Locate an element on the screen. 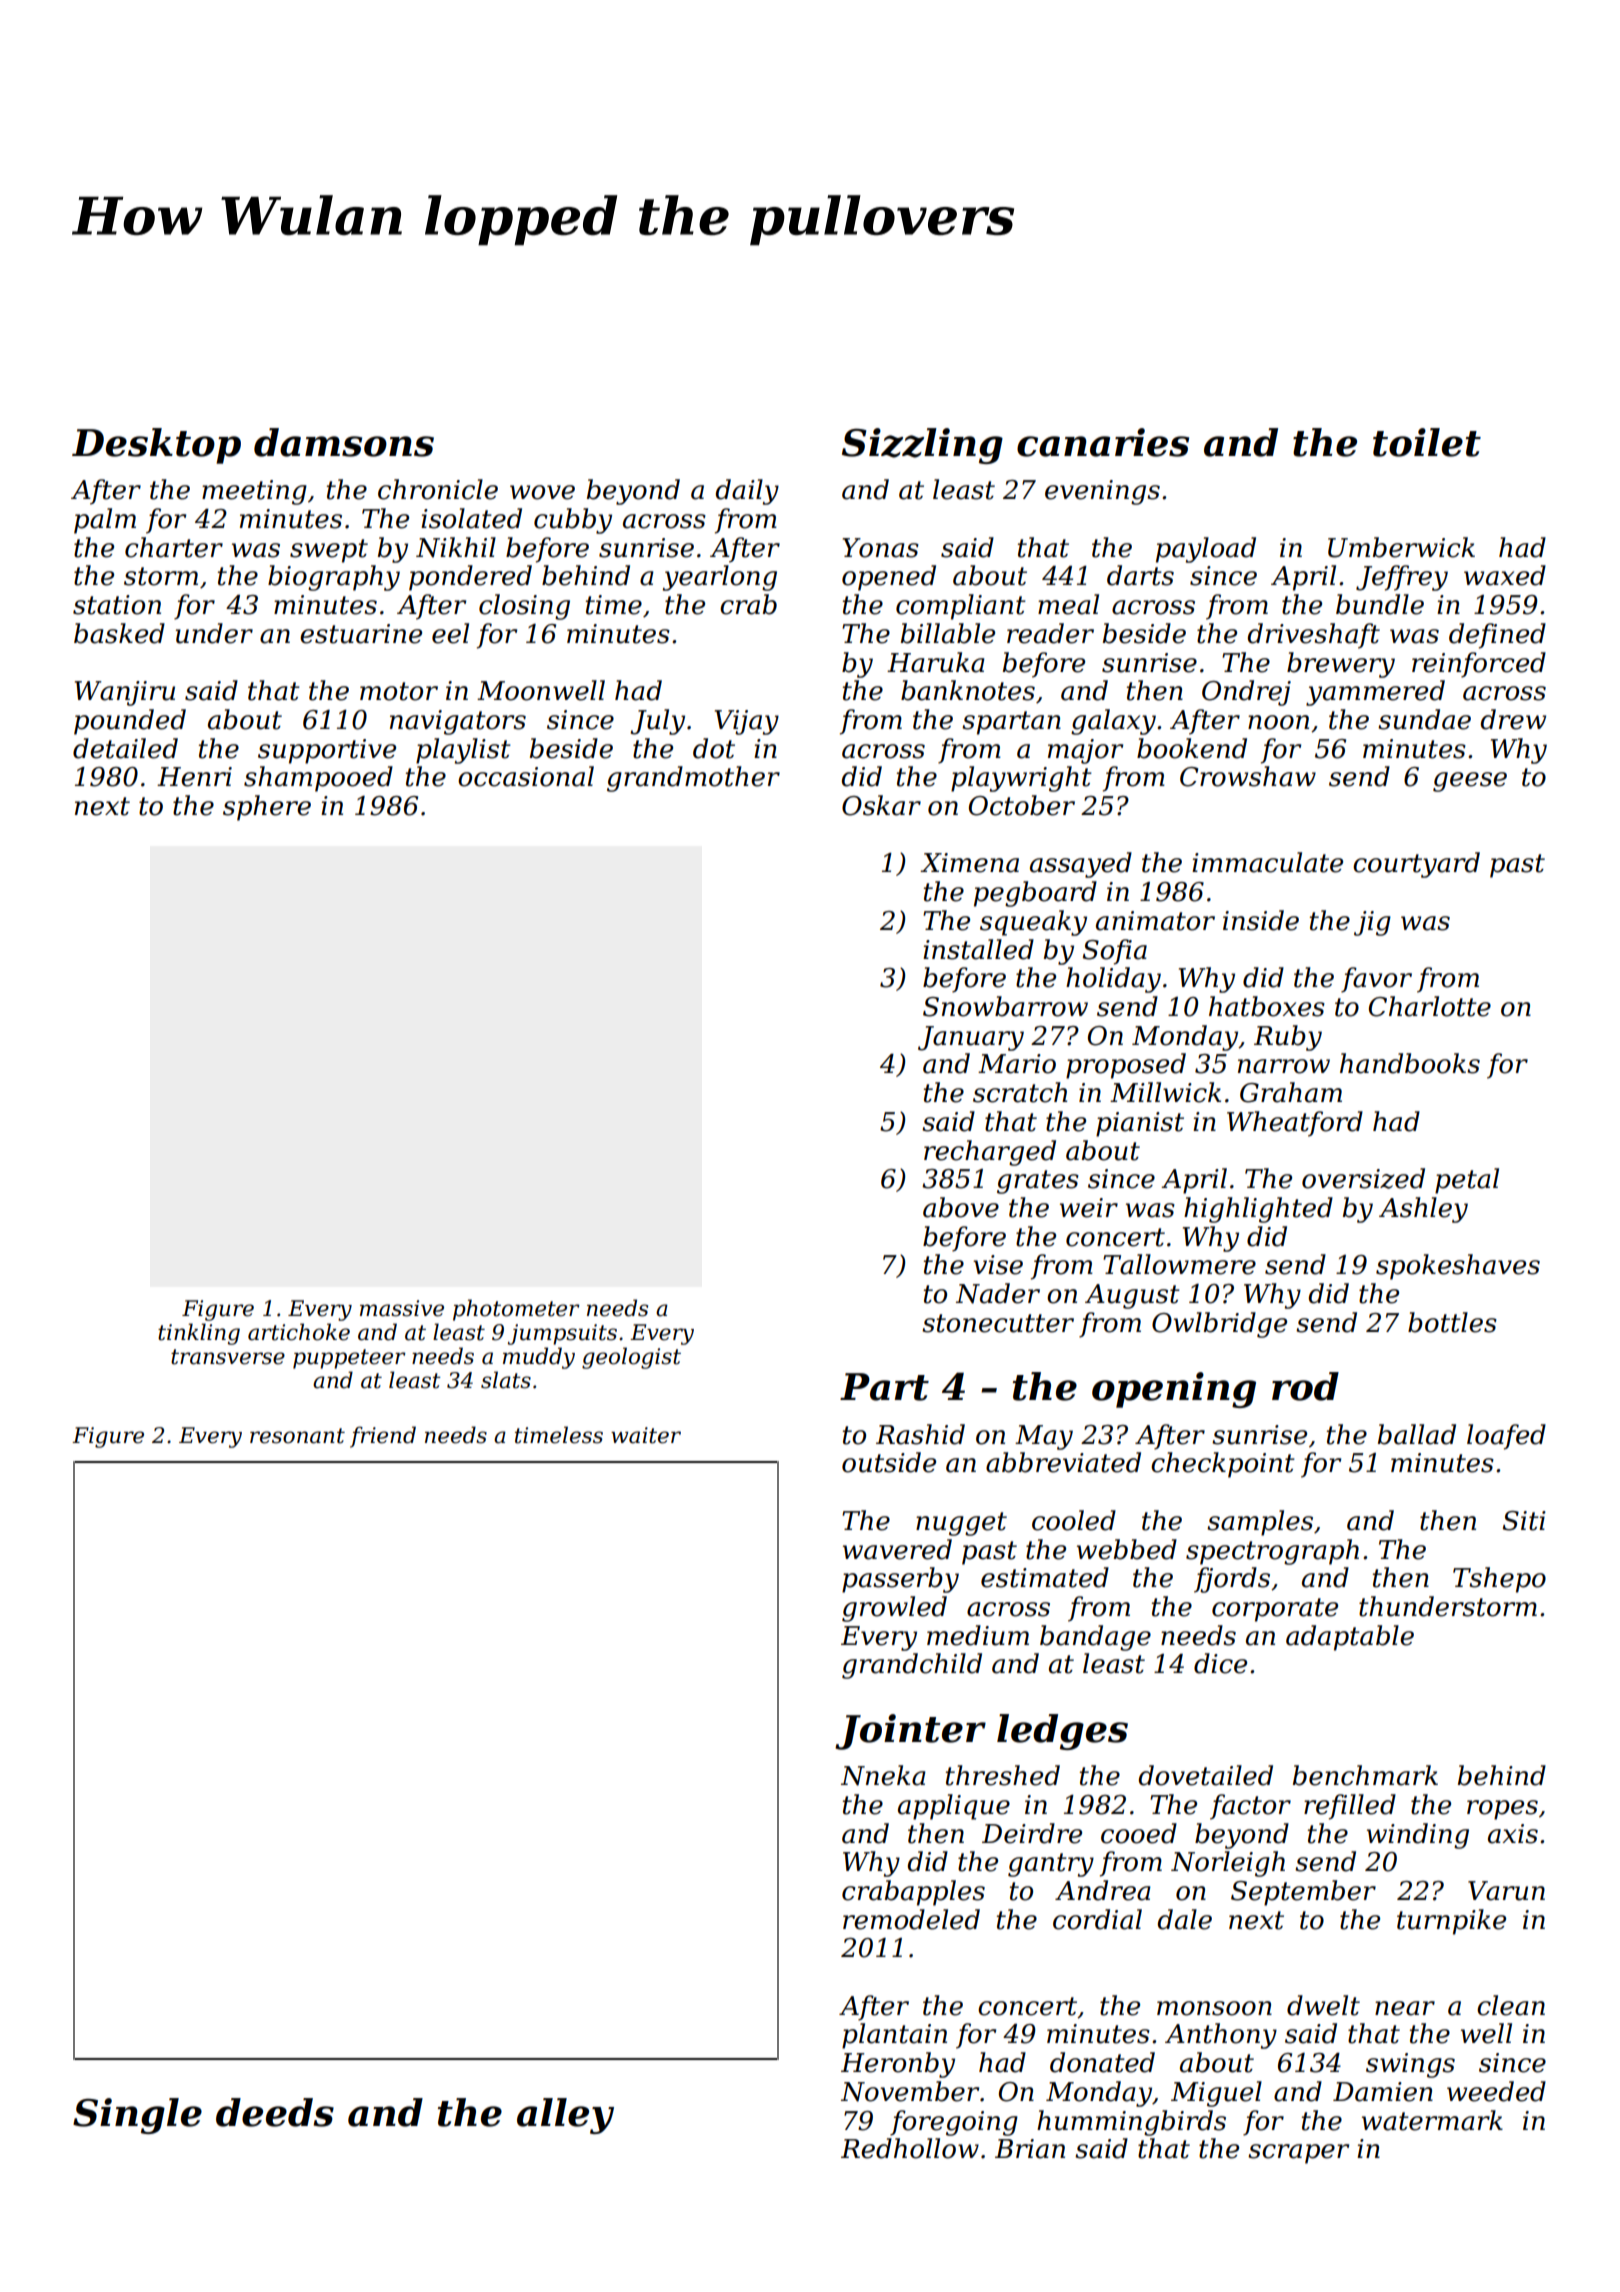 This screenshot has height=2292, width=1620. Nader is located at coordinates (998, 1293).
